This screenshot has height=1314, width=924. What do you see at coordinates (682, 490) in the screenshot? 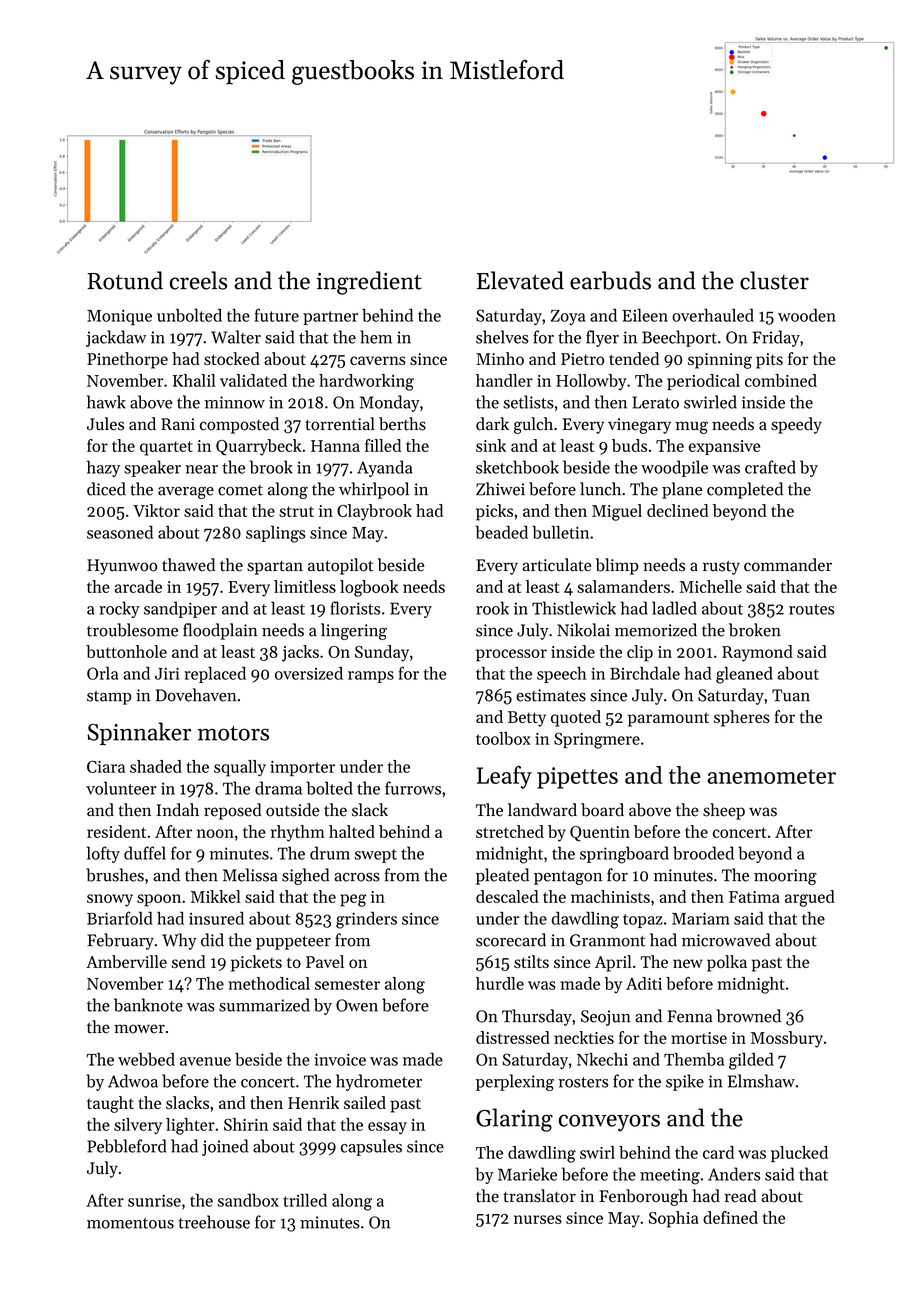
I see `plane` at bounding box center [682, 490].
